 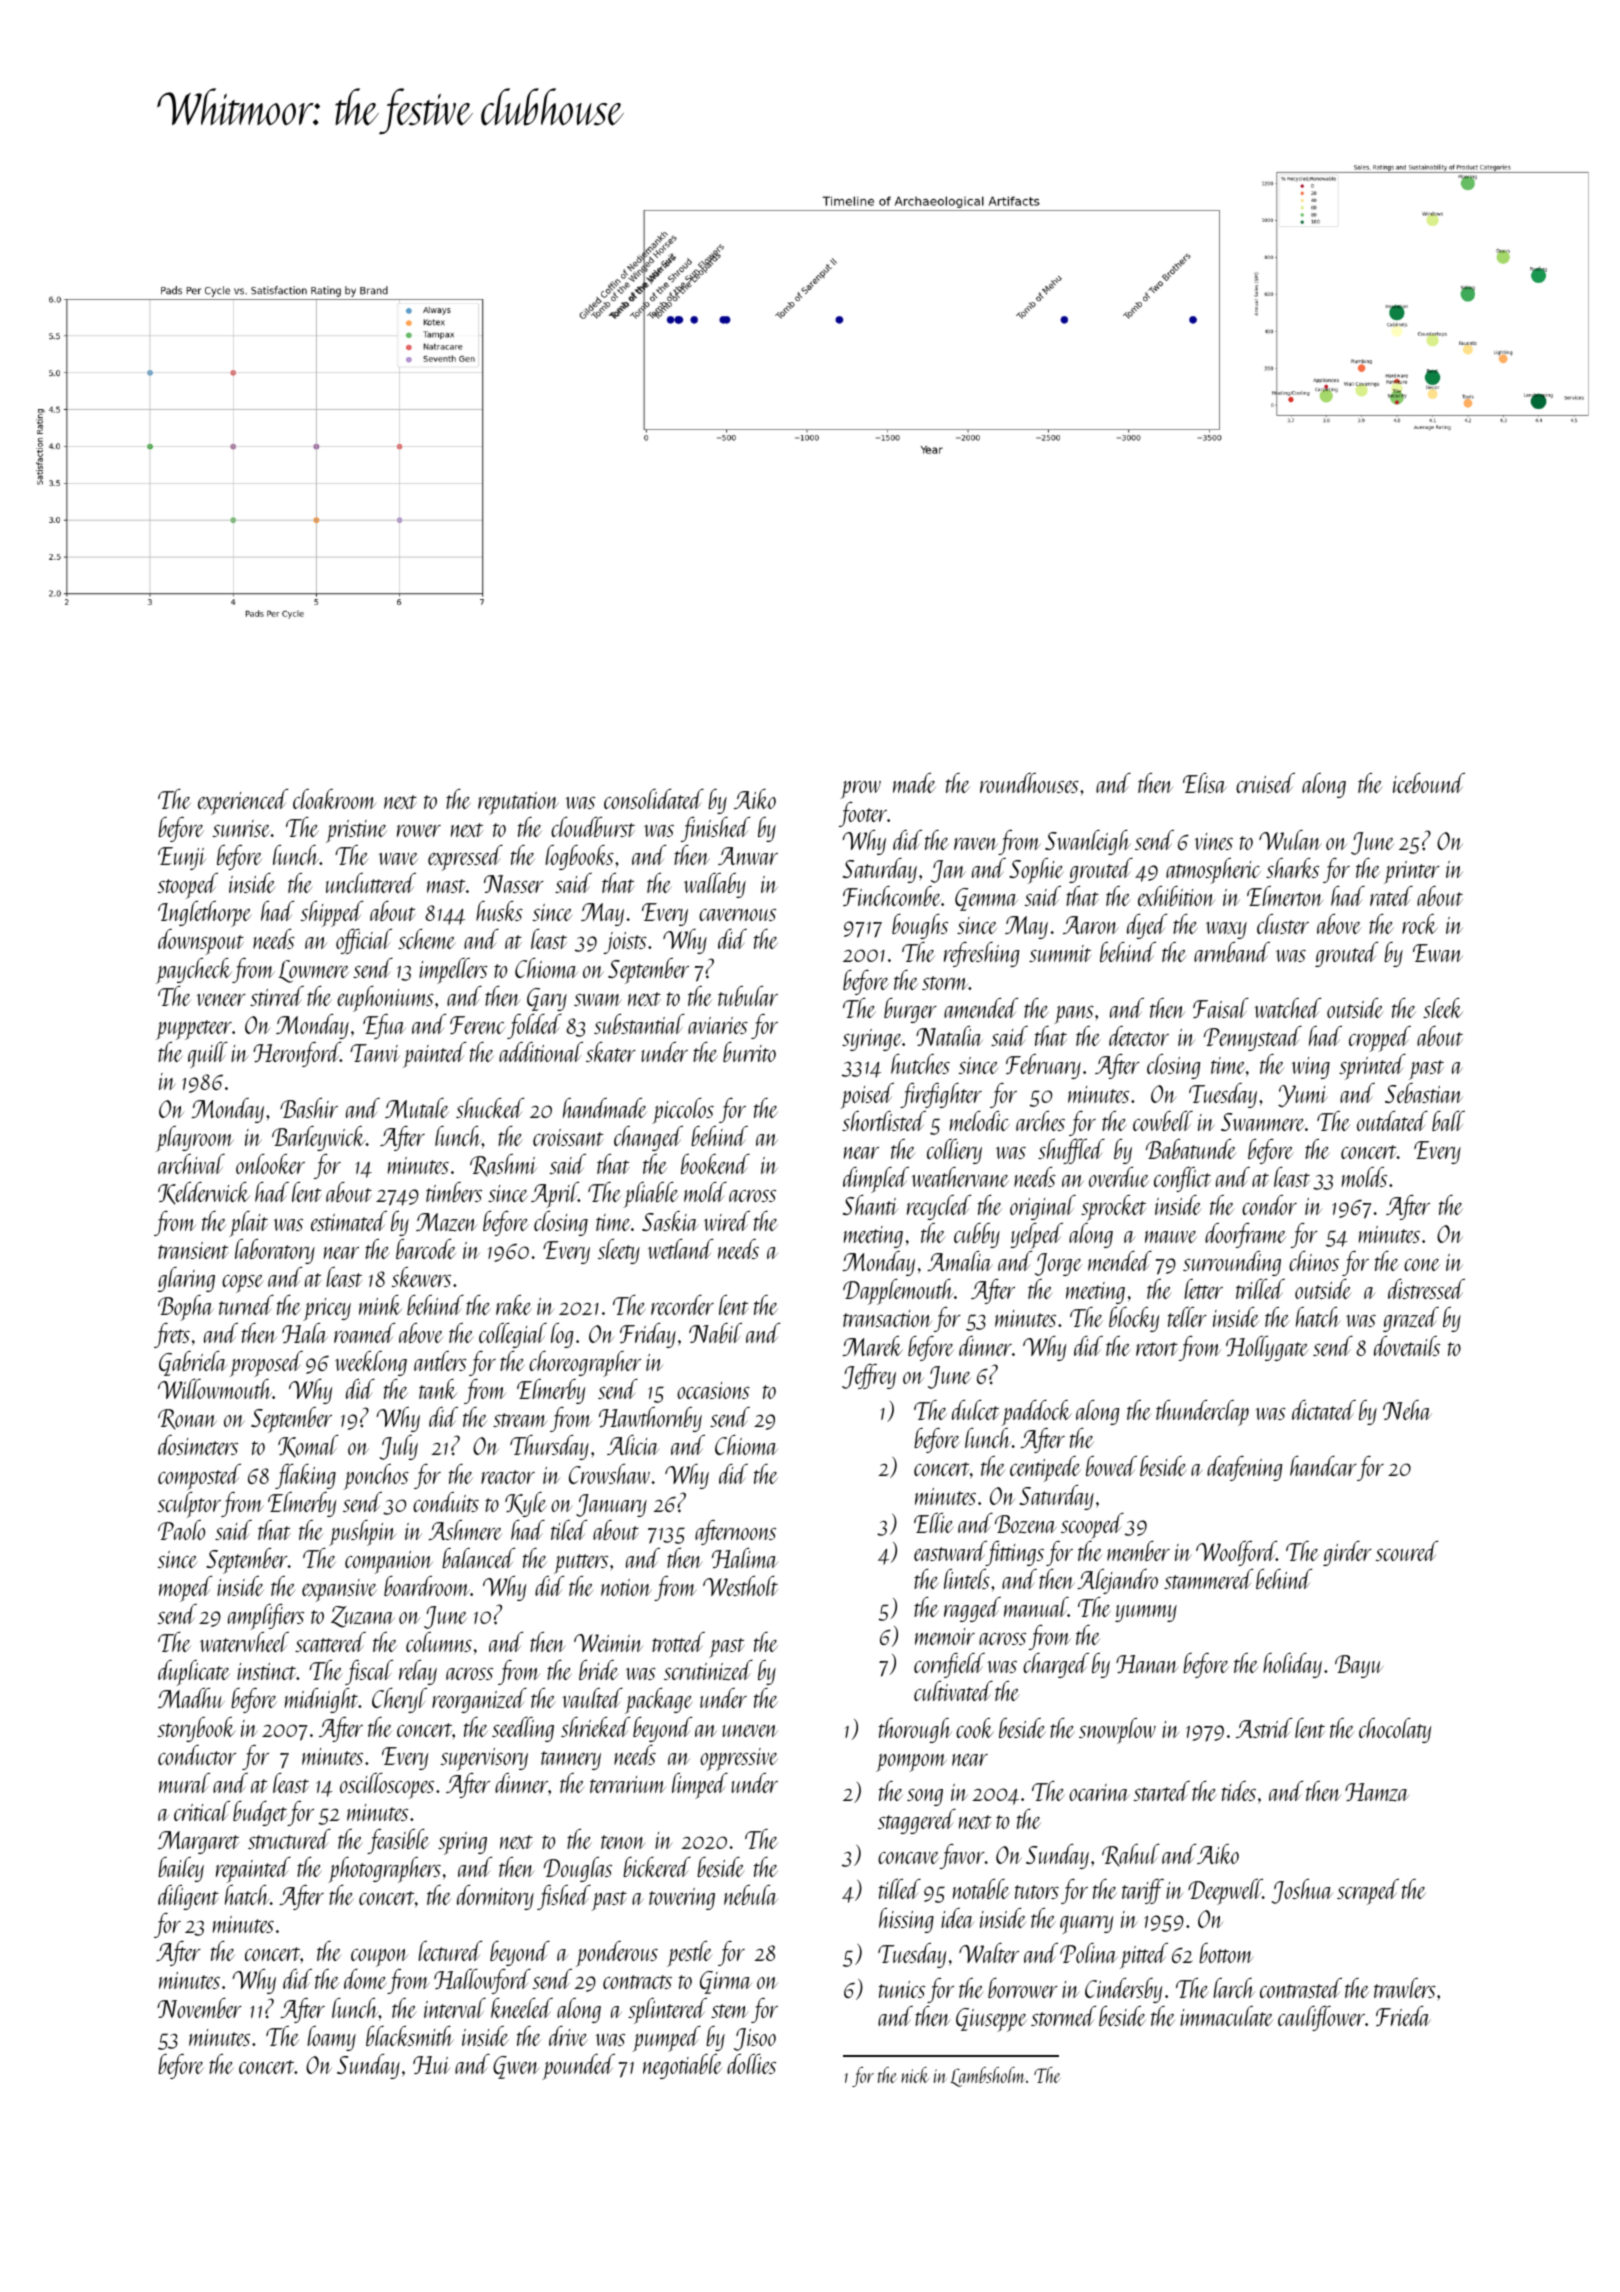 What do you see at coordinates (243, 802) in the image?
I see `experienced` at bounding box center [243, 802].
